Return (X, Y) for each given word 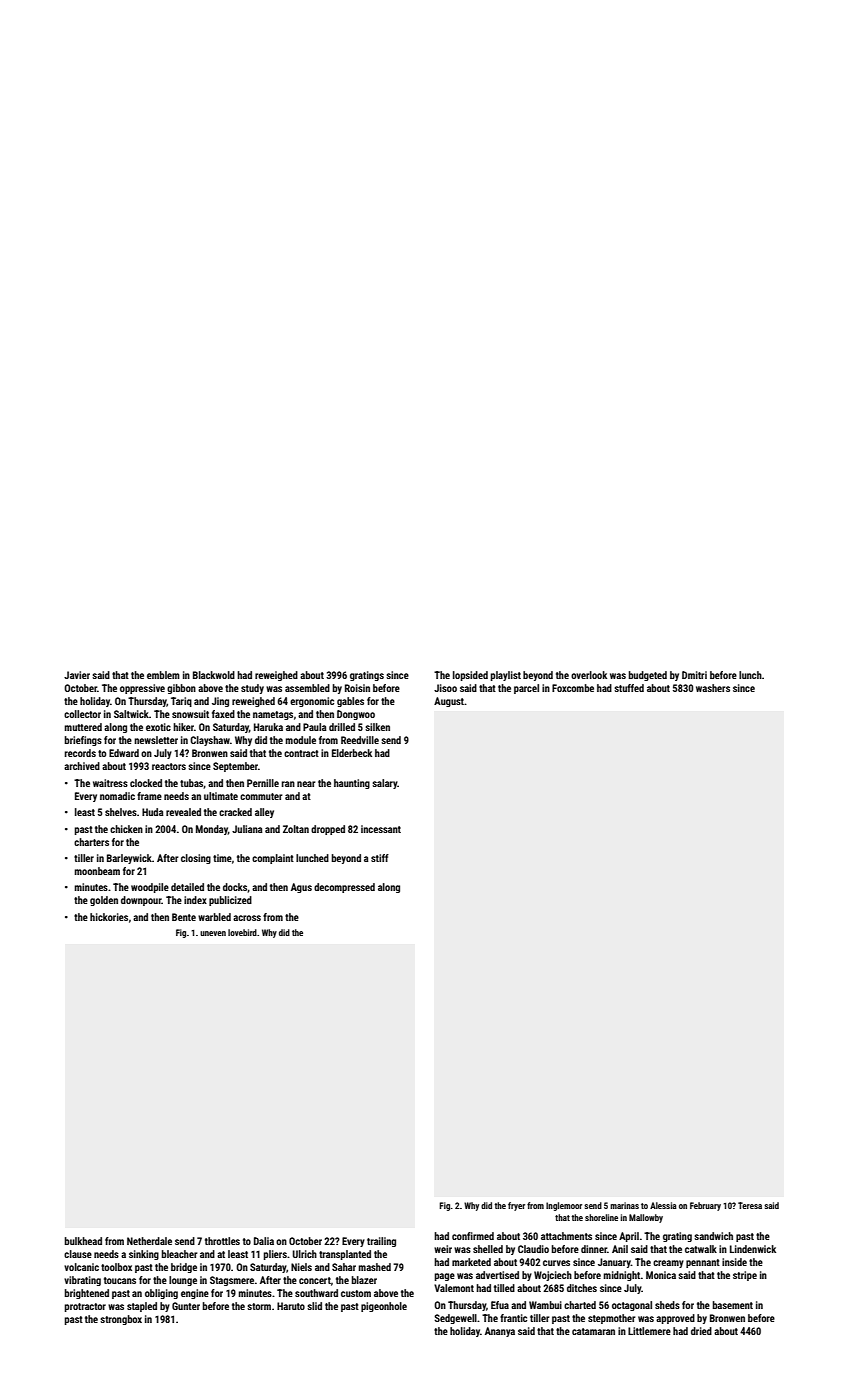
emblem (163, 675)
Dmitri (694, 675)
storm (259, 1306)
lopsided (470, 676)
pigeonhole (384, 1307)
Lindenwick (753, 1249)
